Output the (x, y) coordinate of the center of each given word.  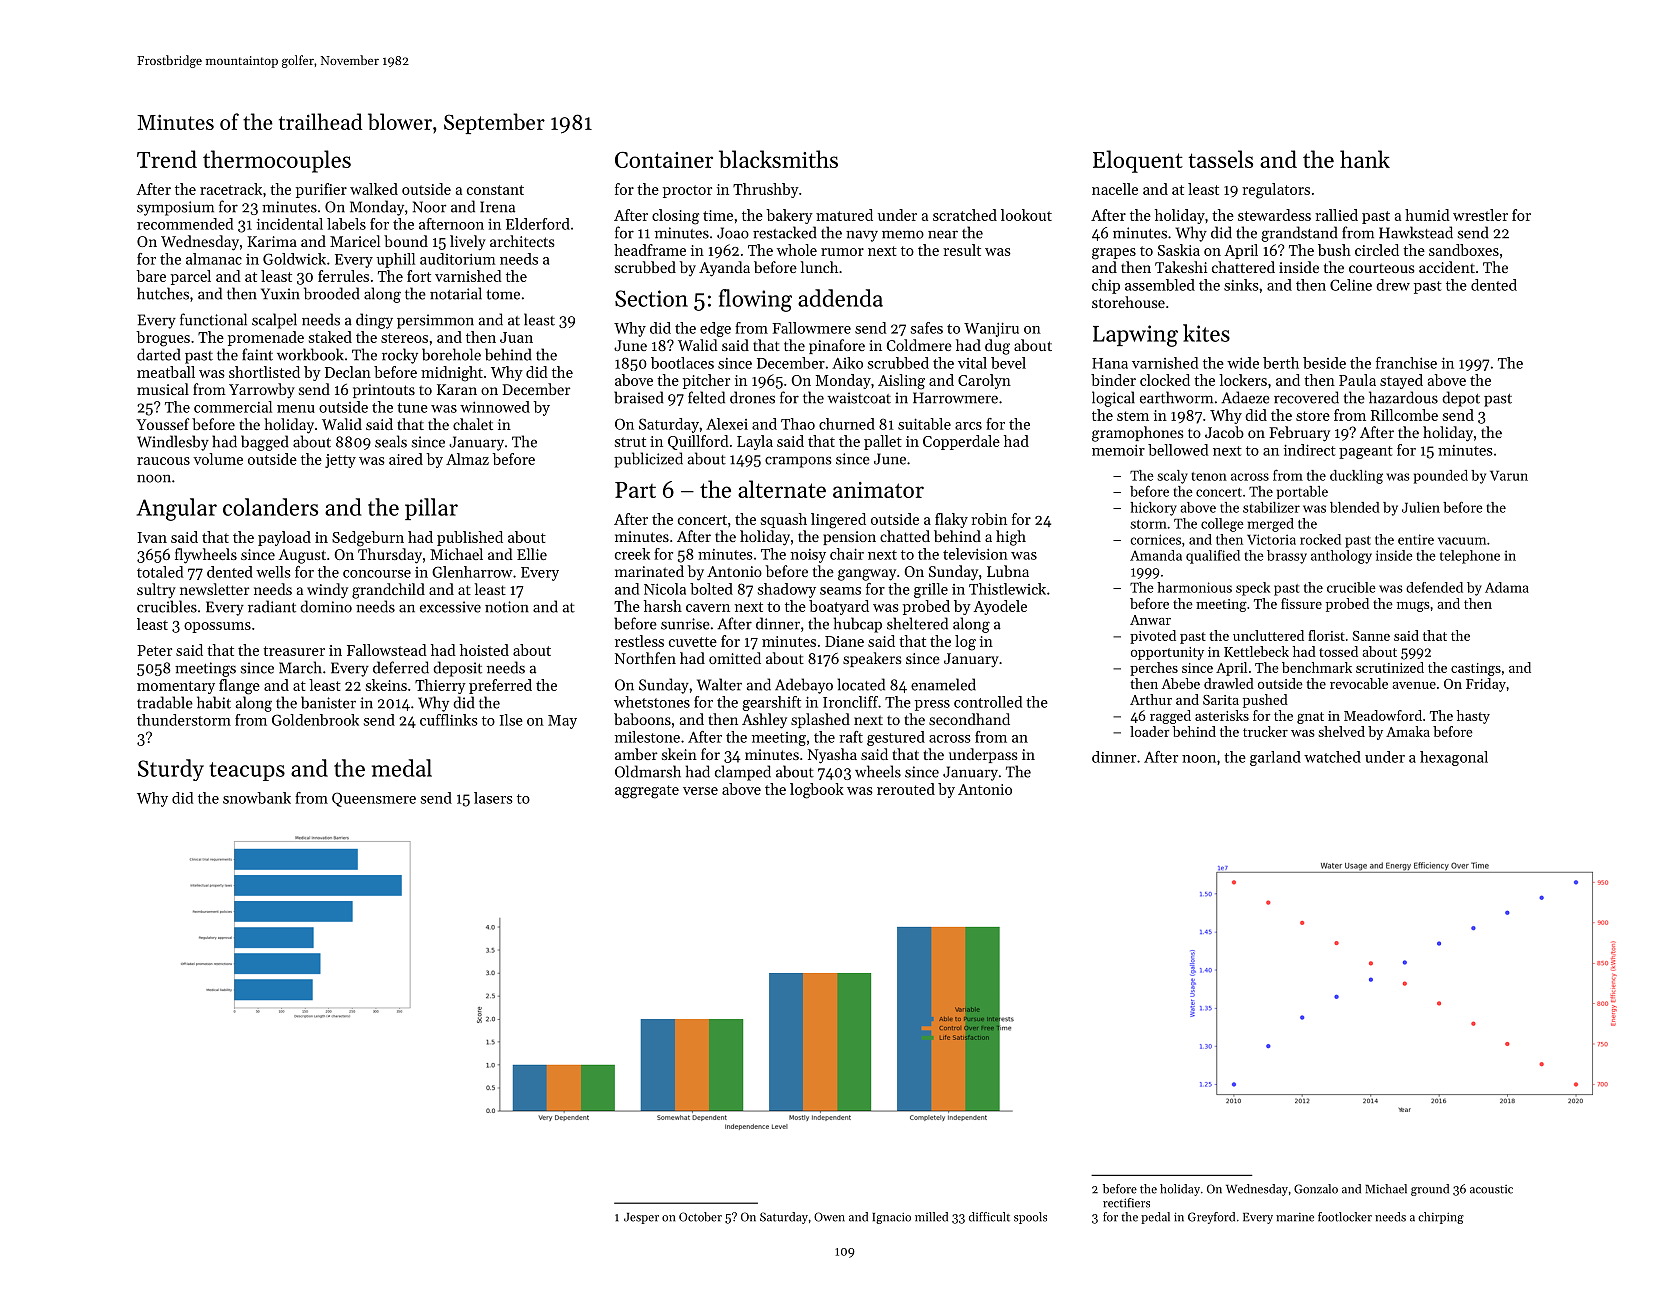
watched (1332, 757)
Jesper (641, 1218)
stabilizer (1271, 507)
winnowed (495, 407)
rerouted (906, 789)
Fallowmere (811, 328)
